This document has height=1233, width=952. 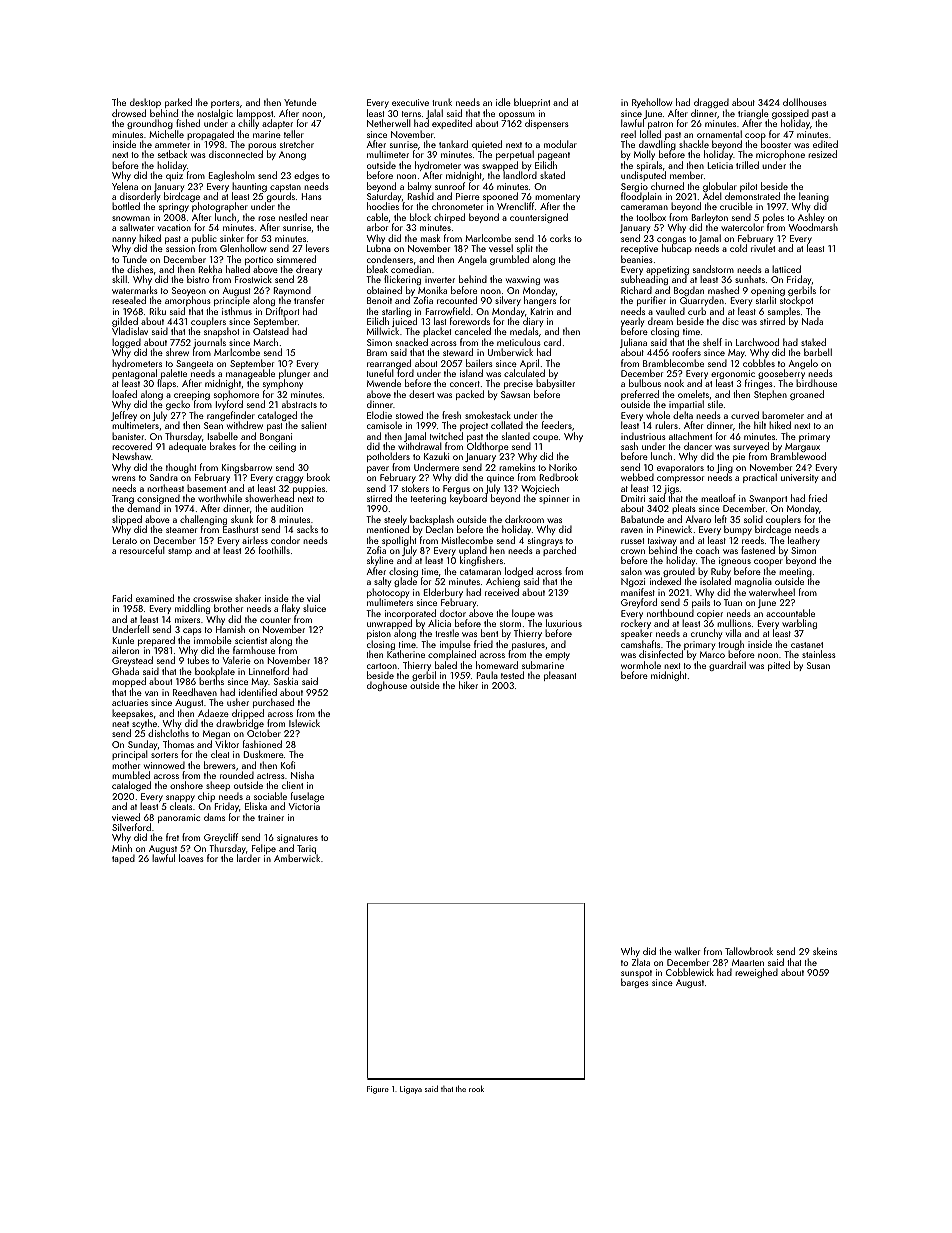 I want to click on vial, so click(x=313, y=598).
